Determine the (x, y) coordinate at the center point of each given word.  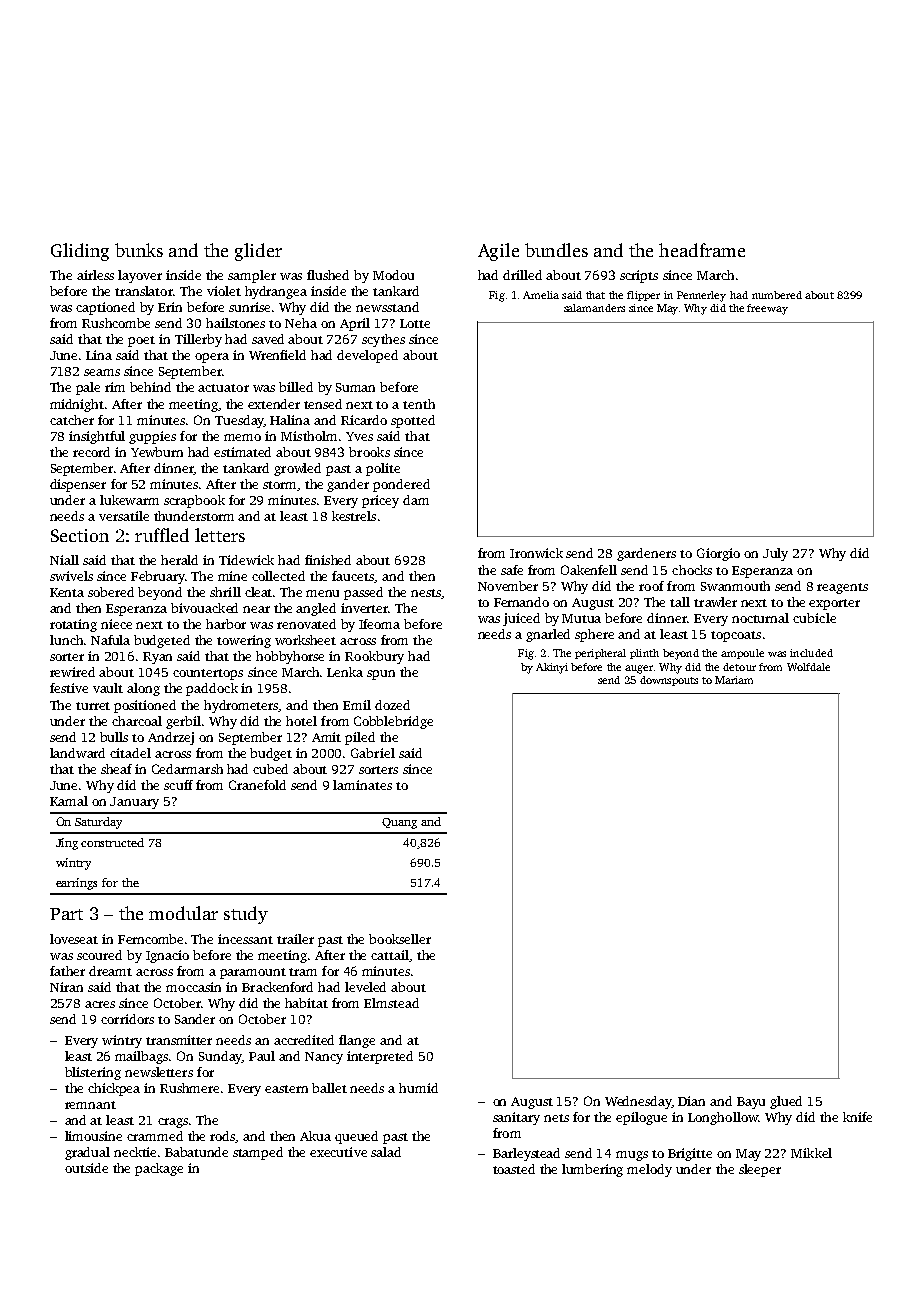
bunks (139, 250)
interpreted (380, 1057)
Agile (498, 252)
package (159, 1169)
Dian (691, 1101)
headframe (702, 250)
